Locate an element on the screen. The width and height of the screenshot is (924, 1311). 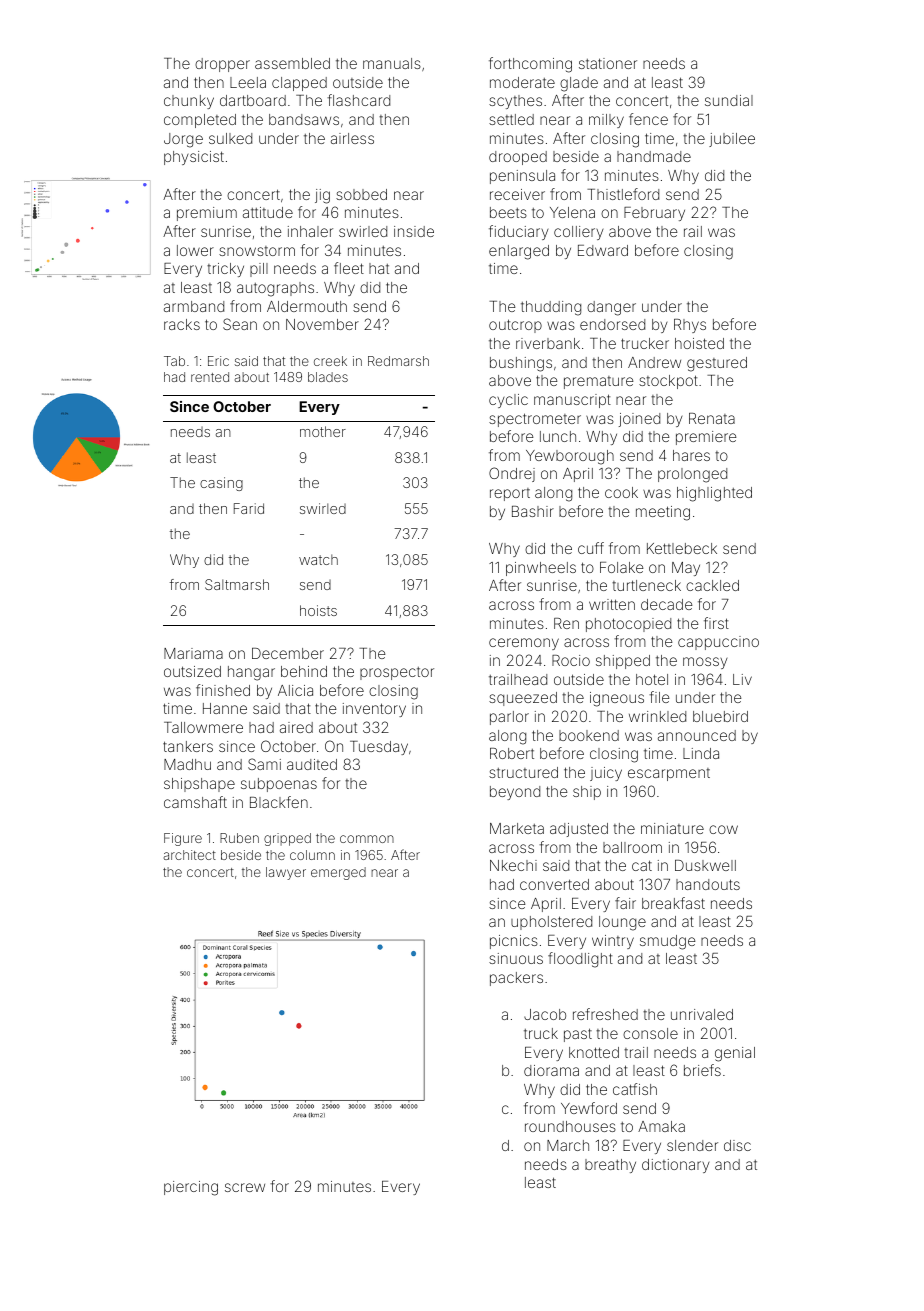
piercing is located at coordinates (191, 1188).
